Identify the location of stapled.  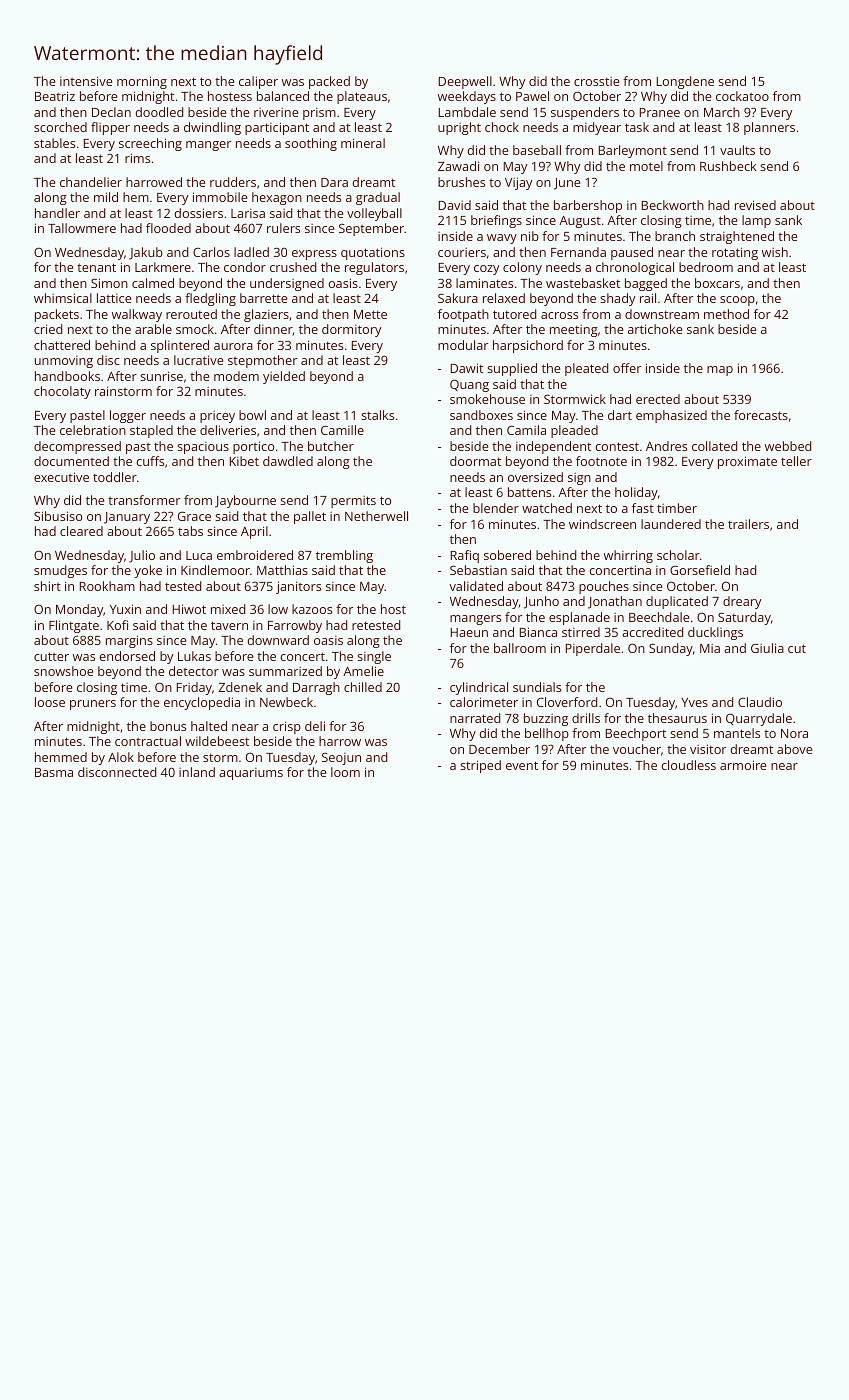
(151, 431).
